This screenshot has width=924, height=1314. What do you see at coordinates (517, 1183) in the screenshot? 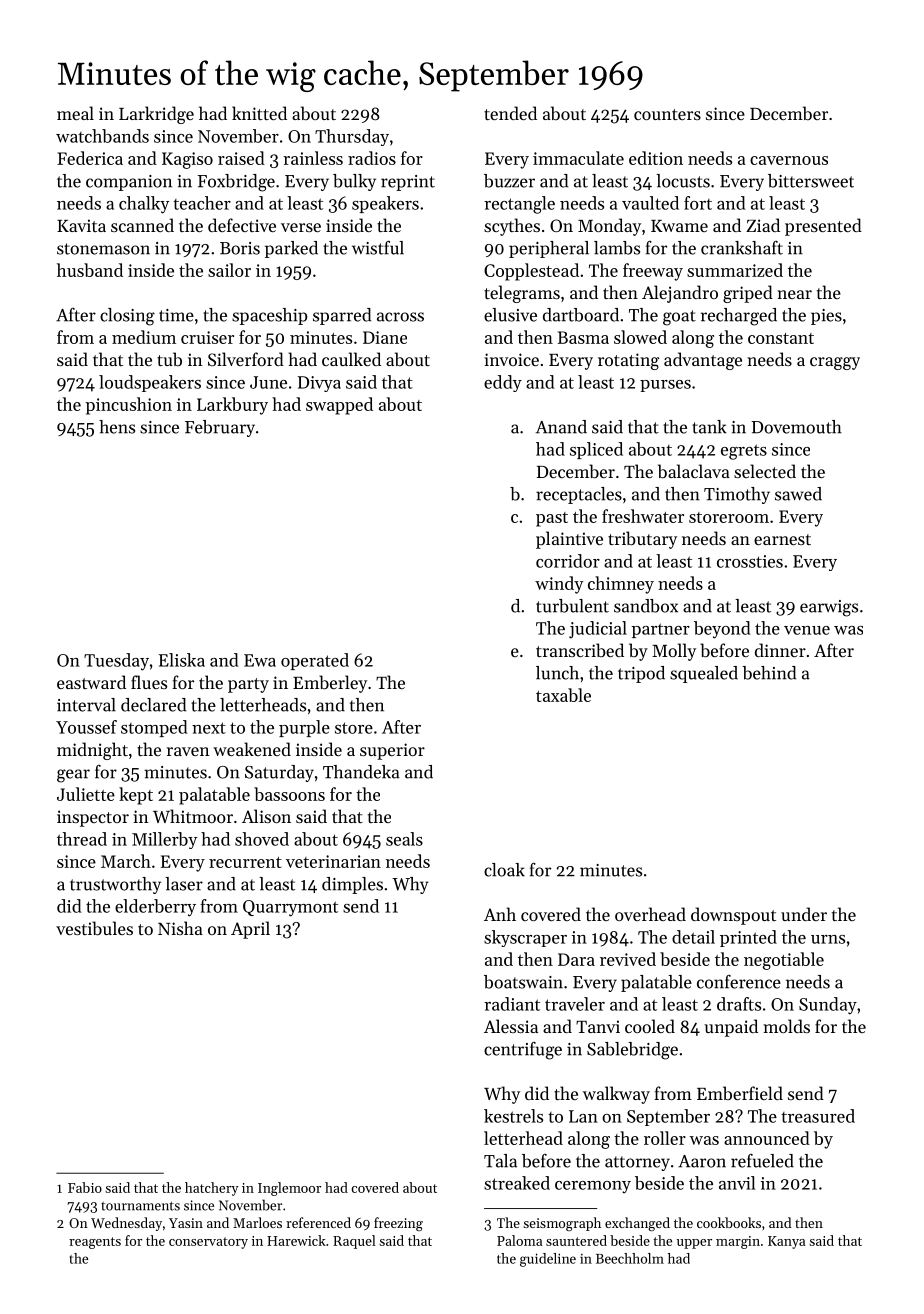
I see `streaked` at bounding box center [517, 1183].
